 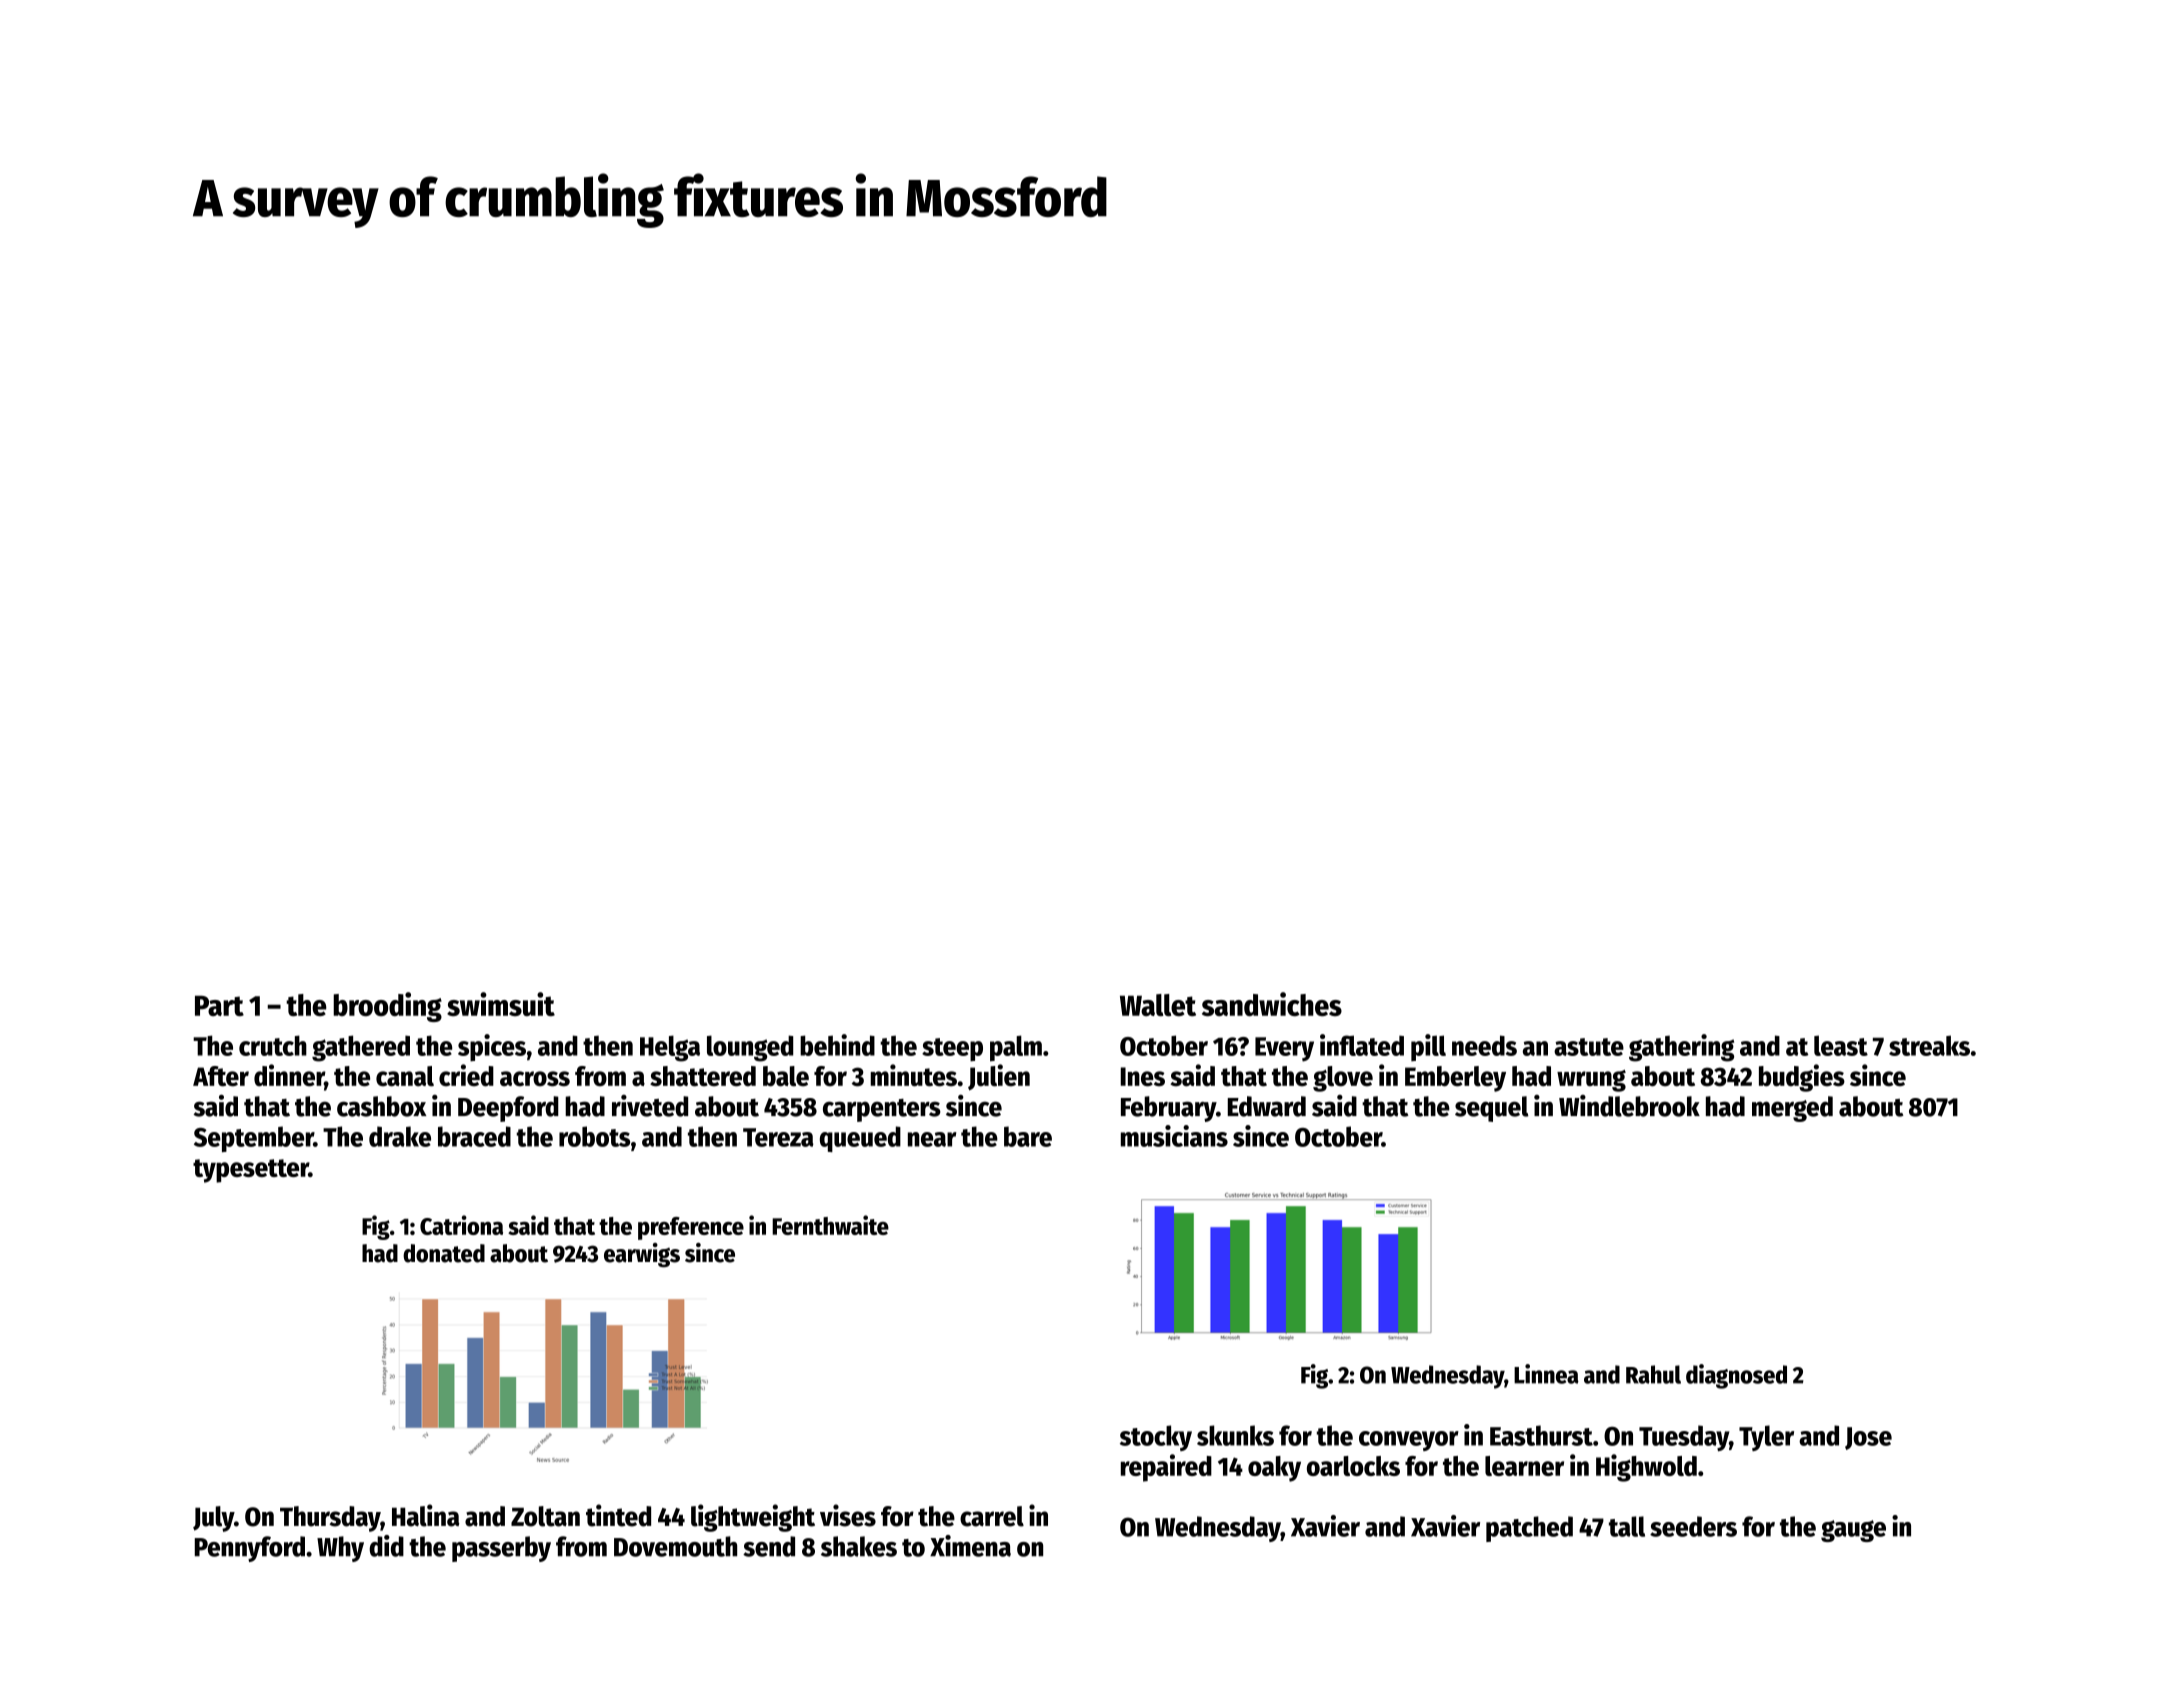 What do you see at coordinates (1929, 1045) in the image?
I see `streaks` at bounding box center [1929, 1045].
